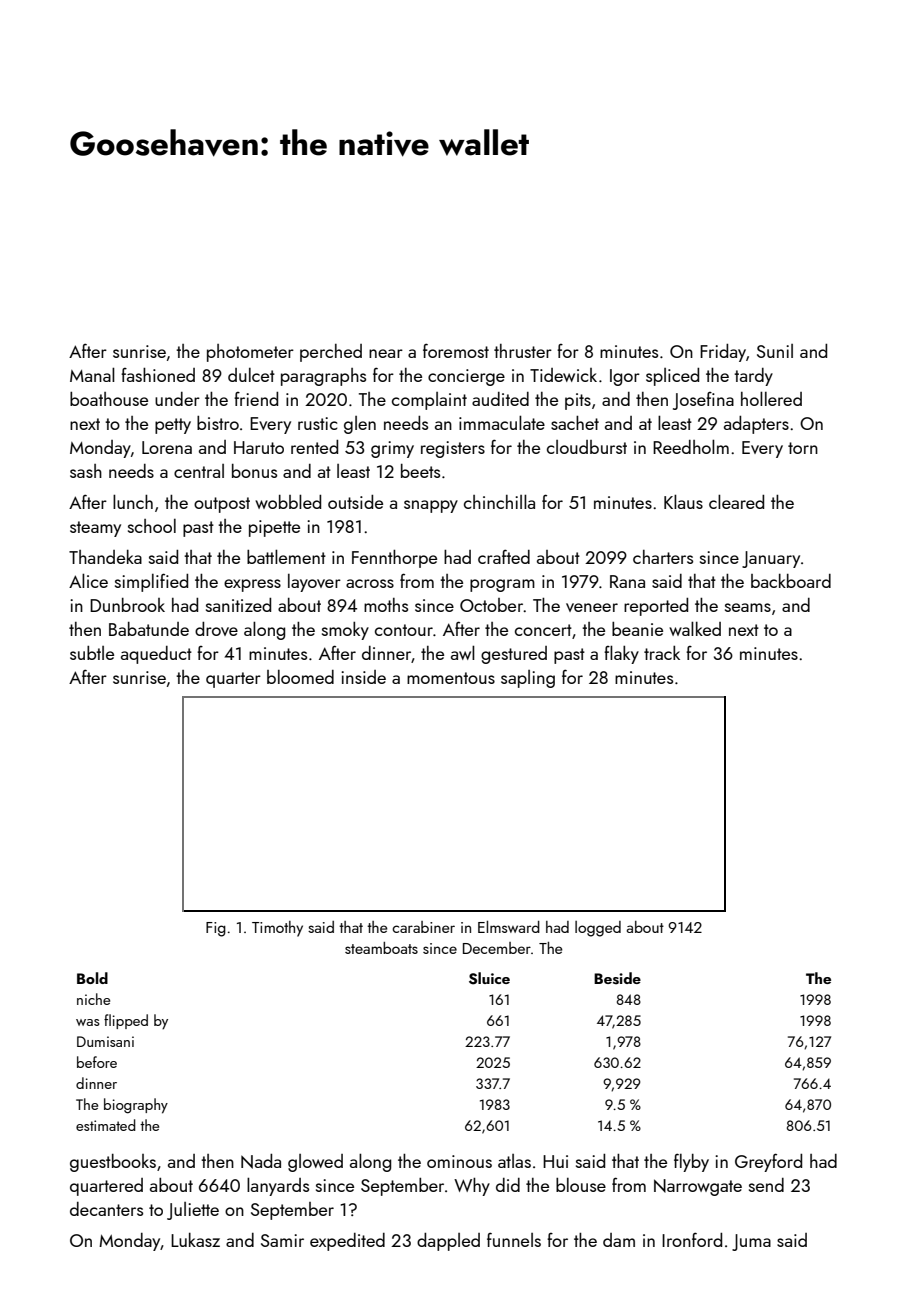 Image resolution: width=908 pixels, height=1316 pixels. What do you see at coordinates (509, 926) in the page?
I see `Elmsward` at bounding box center [509, 926].
